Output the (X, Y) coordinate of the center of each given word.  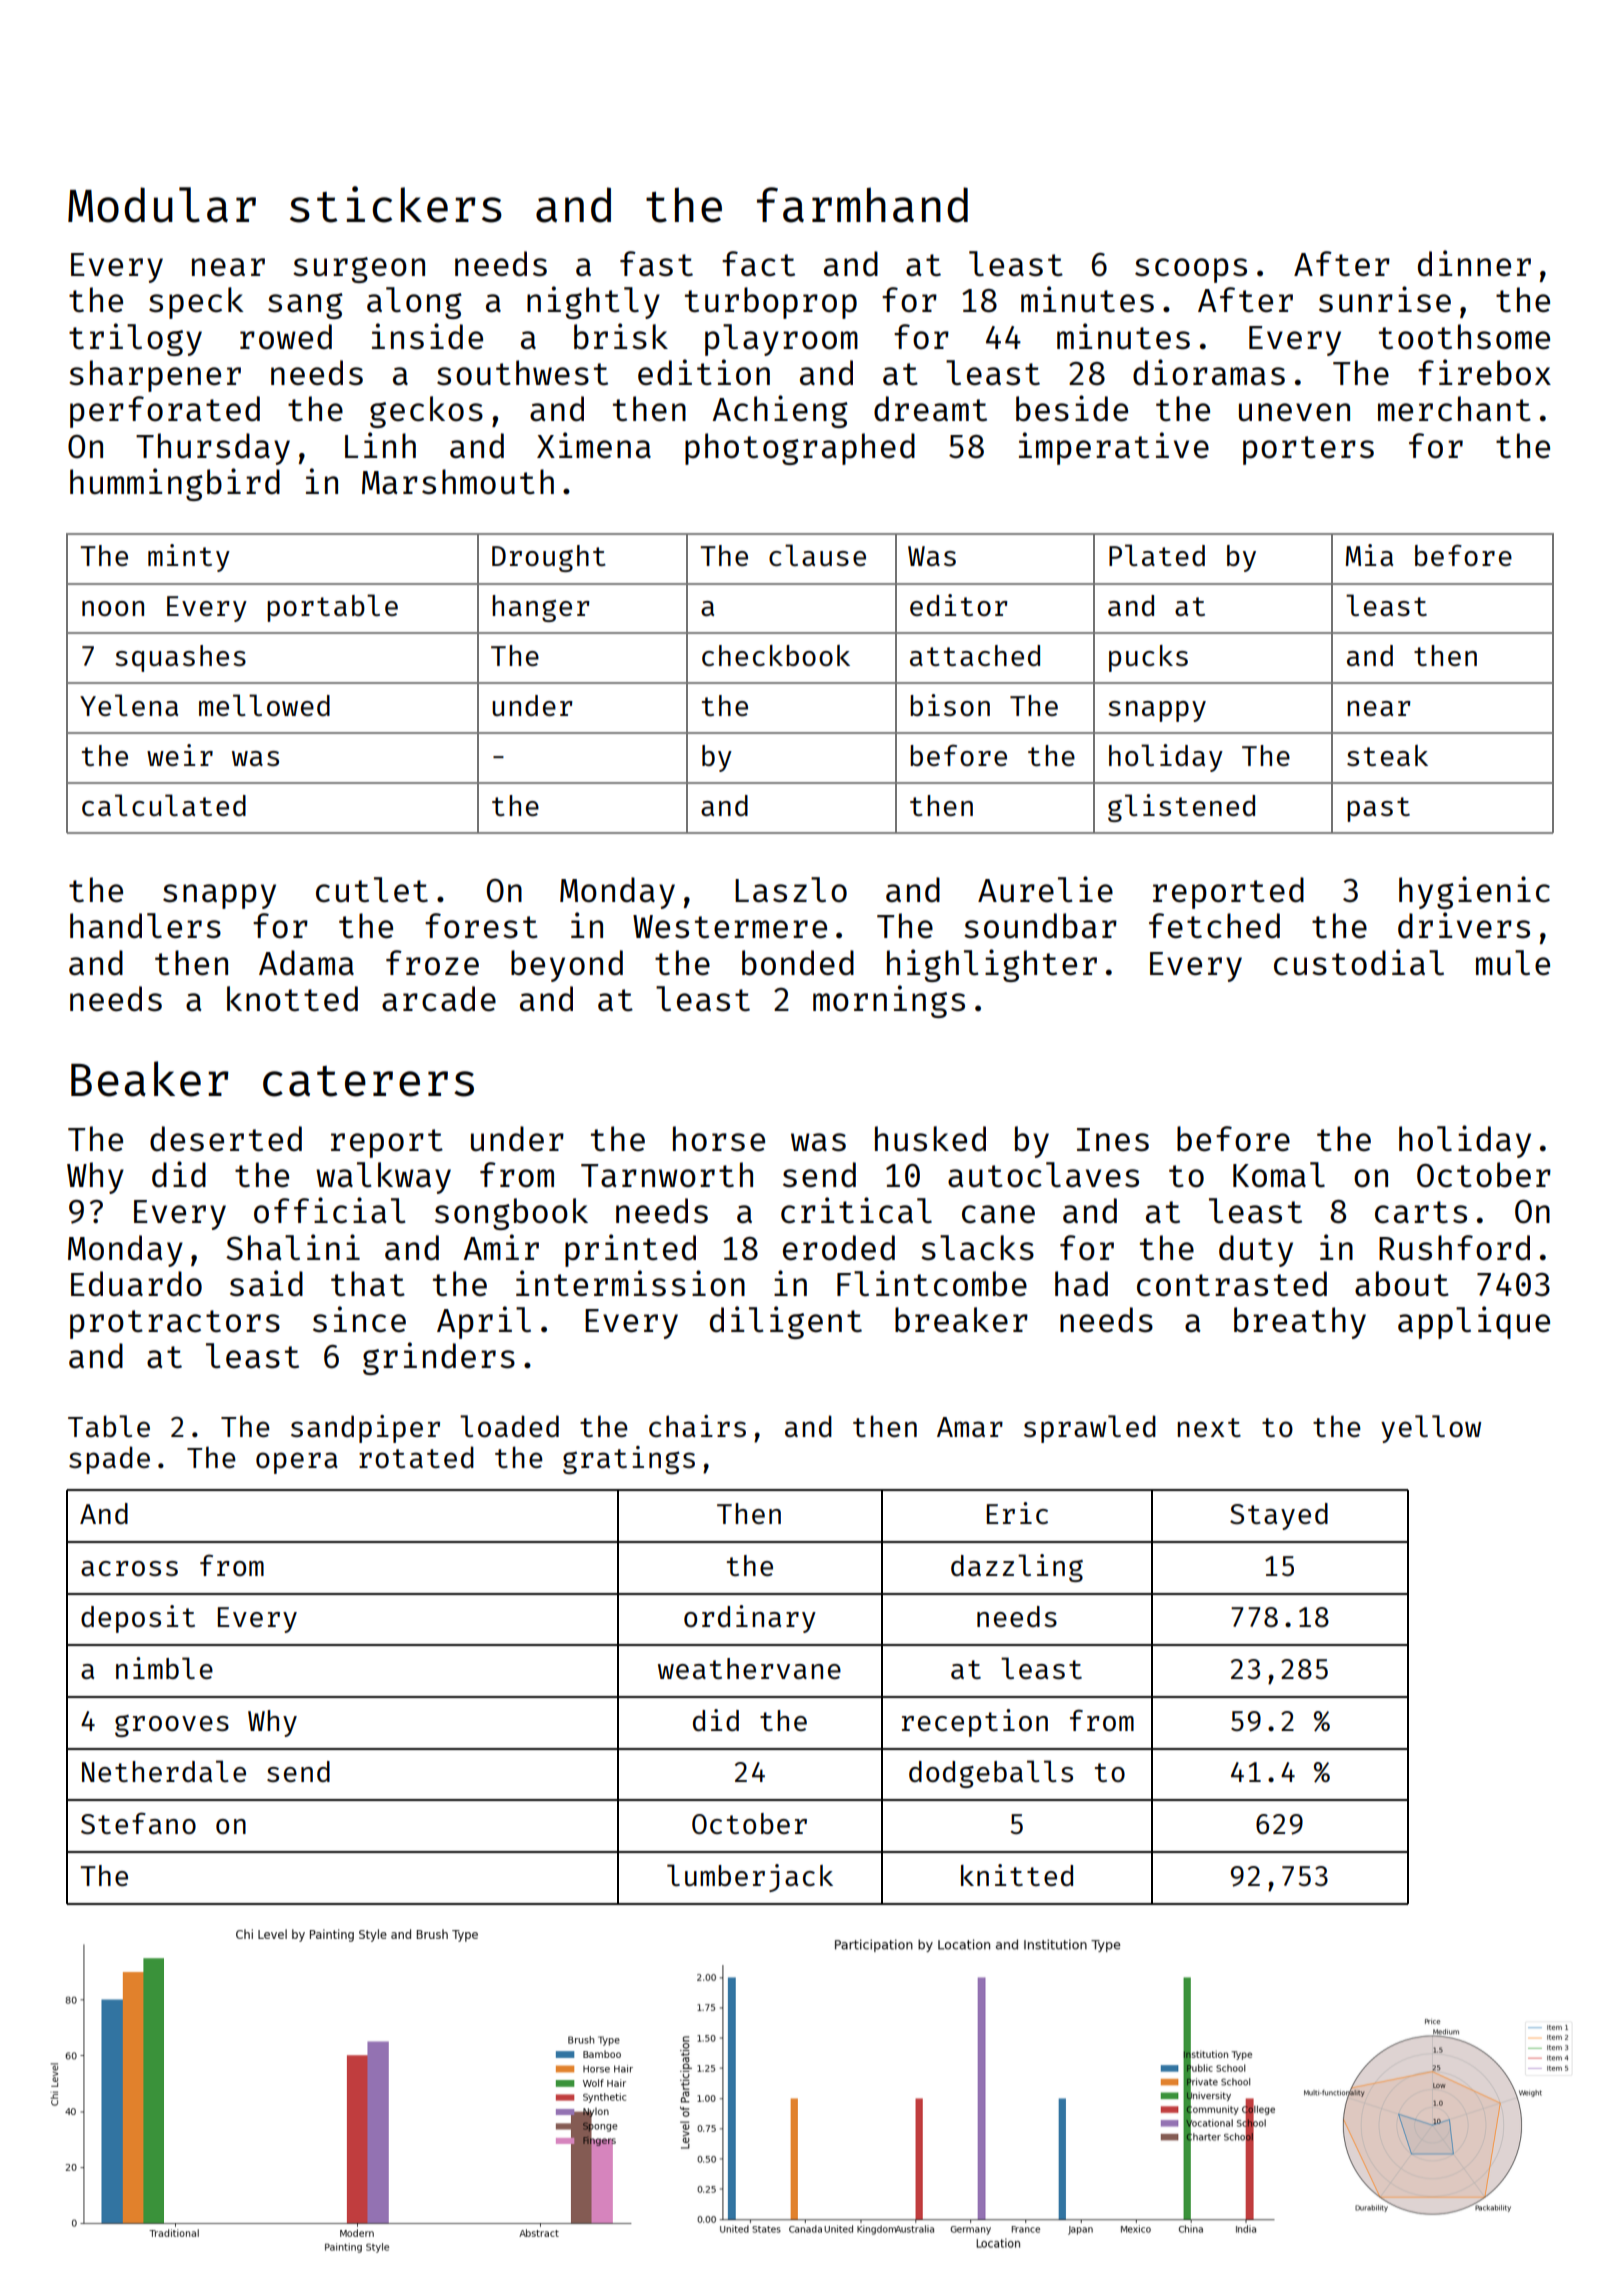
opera (297, 1463)
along (414, 303)
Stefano (138, 1823)
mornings (889, 1001)
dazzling (1017, 1568)
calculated (164, 805)
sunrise (1385, 299)
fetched (1214, 926)
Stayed (1279, 1516)
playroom (781, 340)
